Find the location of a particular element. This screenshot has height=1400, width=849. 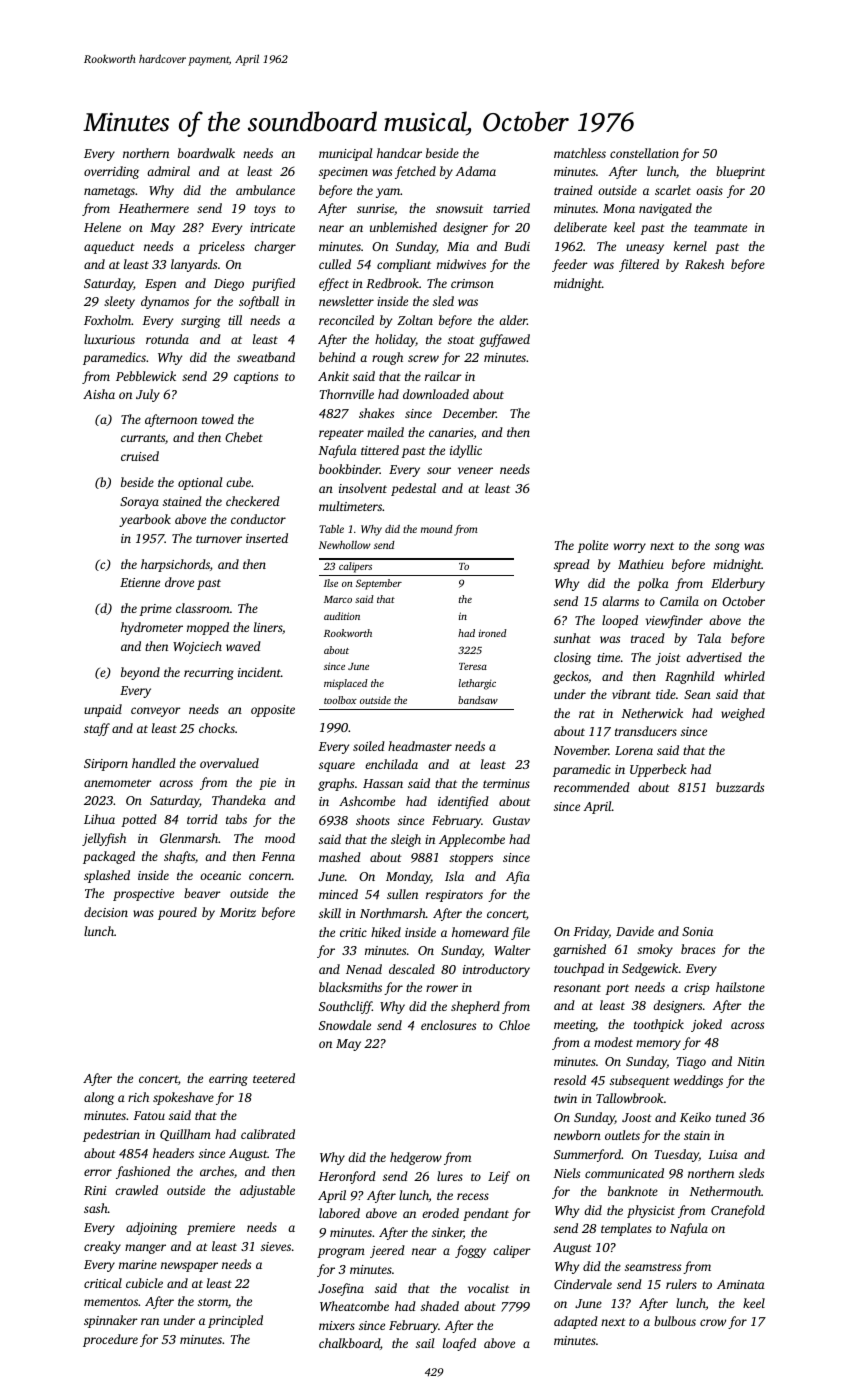

Cindervale is located at coordinates (583, 1284).
